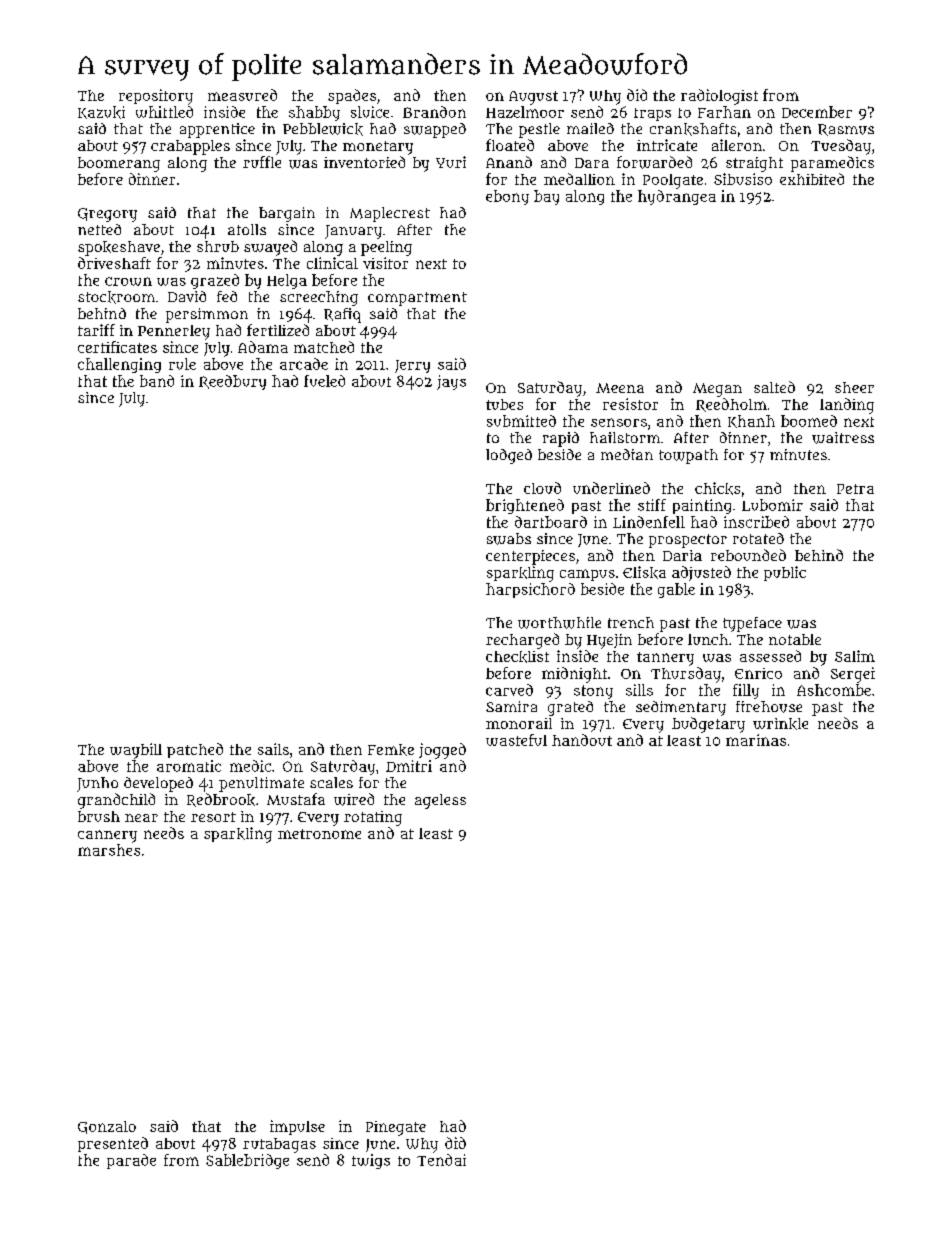 The height and width of the image is (1233, 952). Describe the element at coordinates (136, 751) in the image. I see `waybill` at that location.
